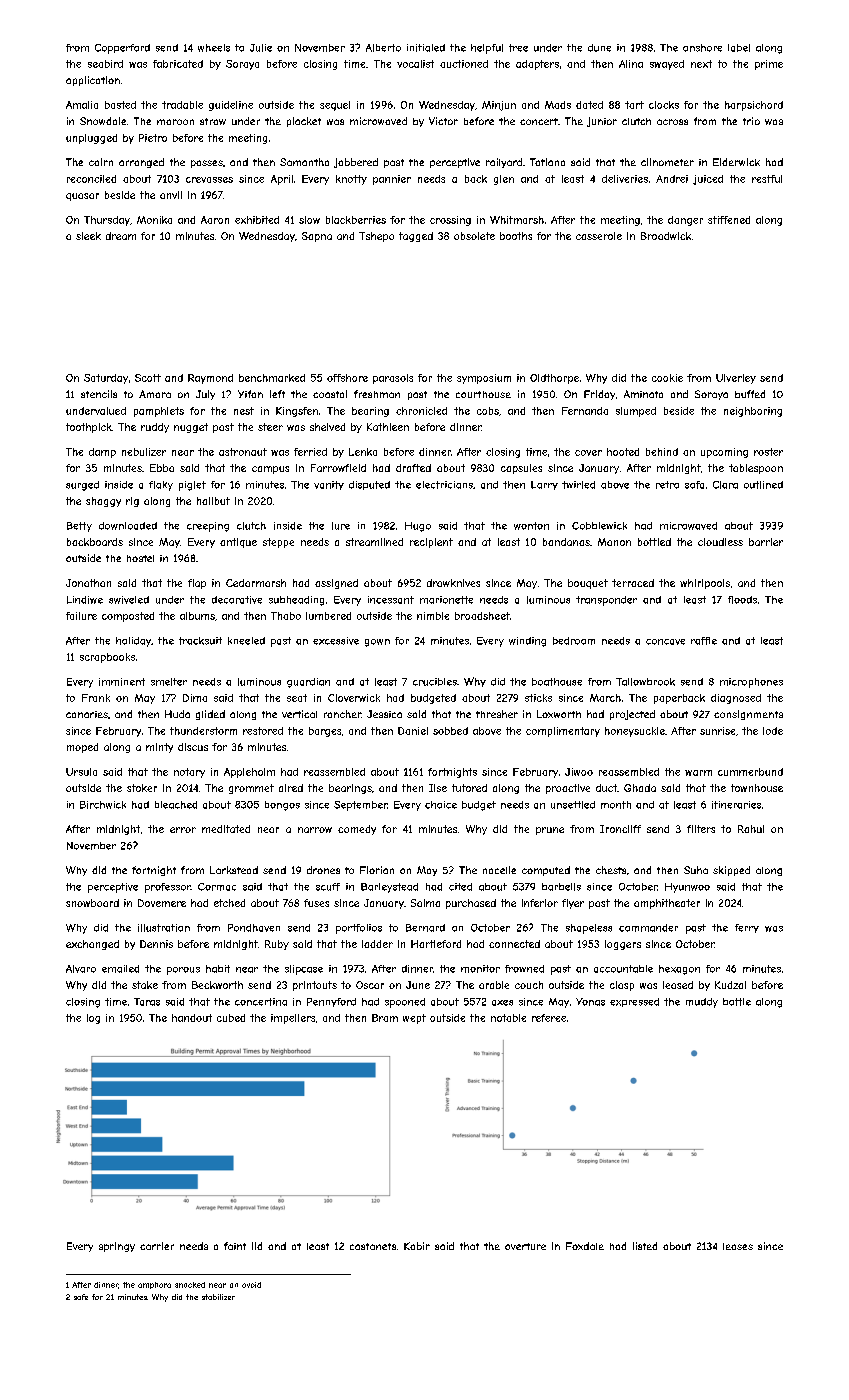 The height and width of the image is (1400, 849). What do you see at coordinates (525, 1246) in the image?
I see `overture` at bounding box center [525, 1246].
